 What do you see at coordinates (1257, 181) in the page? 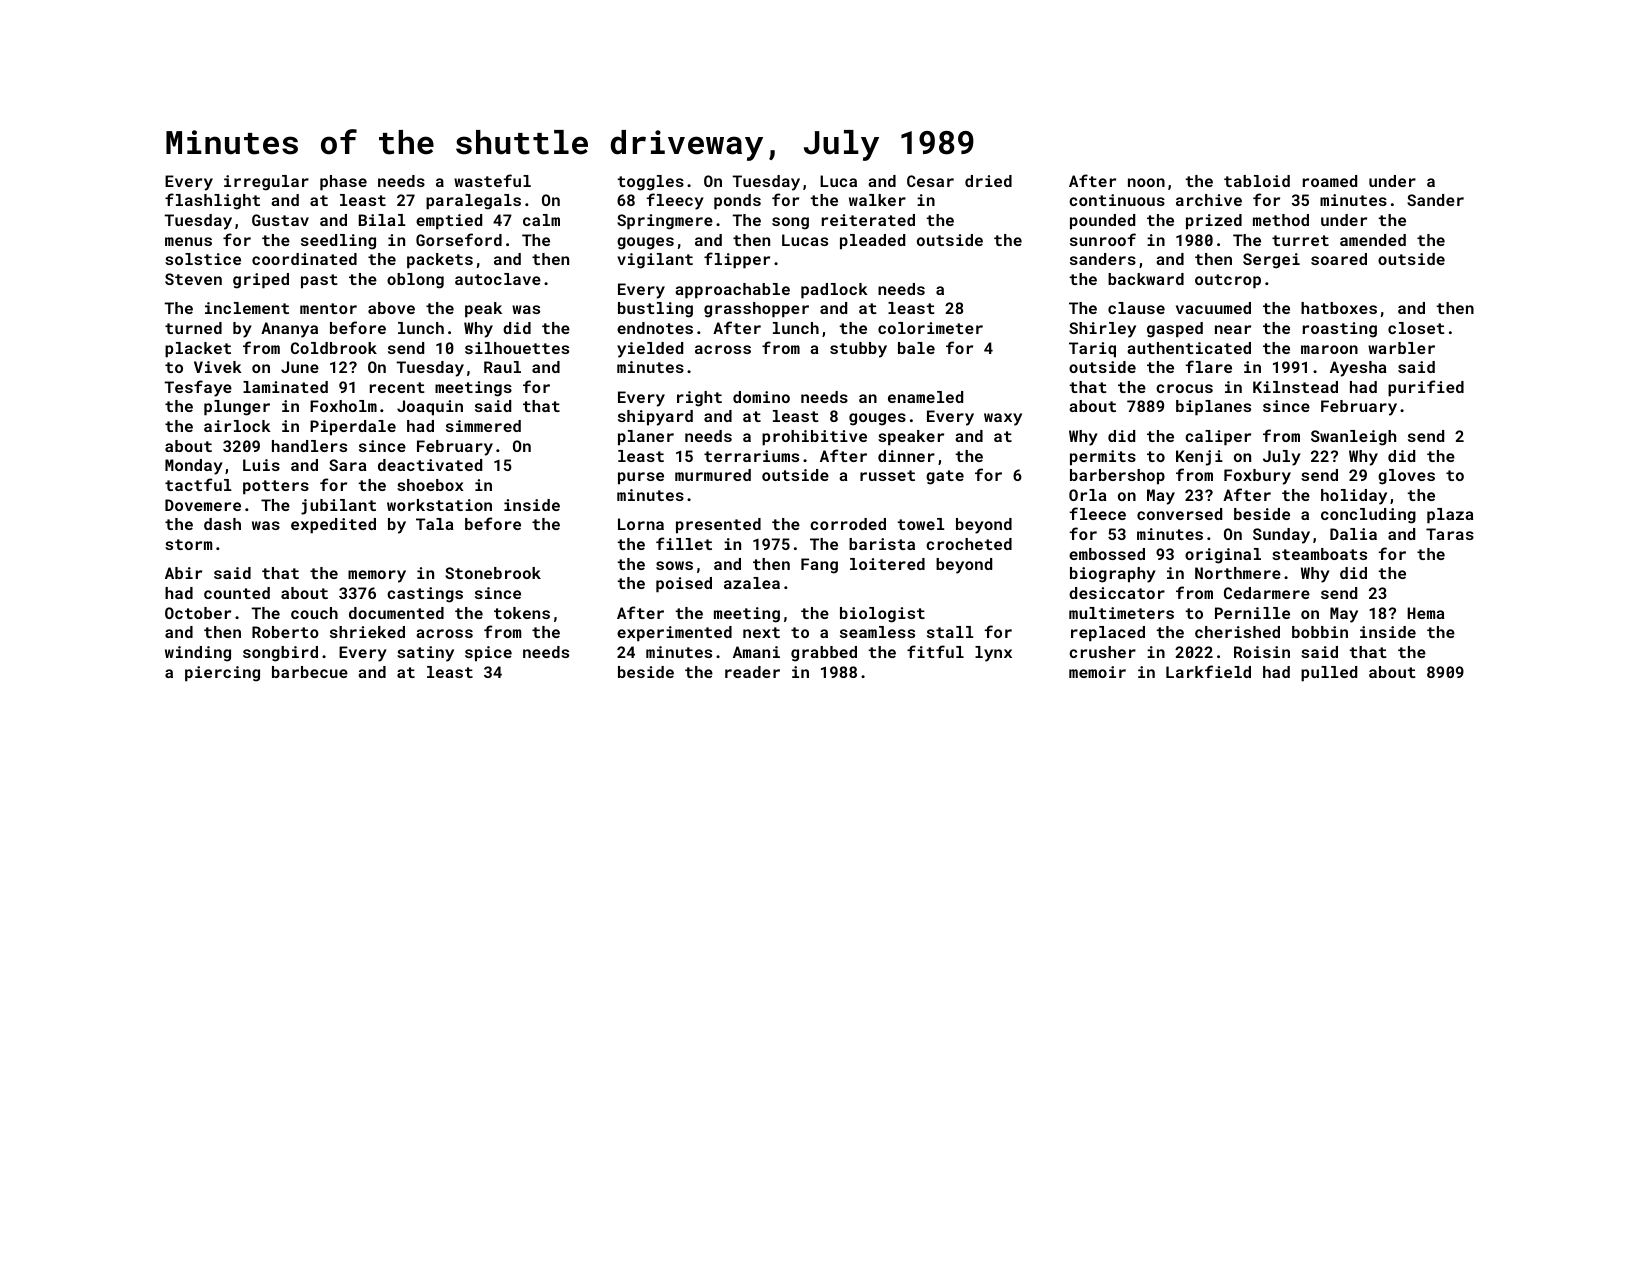
I see `tabloid` at bounding box center [1257, 181].
